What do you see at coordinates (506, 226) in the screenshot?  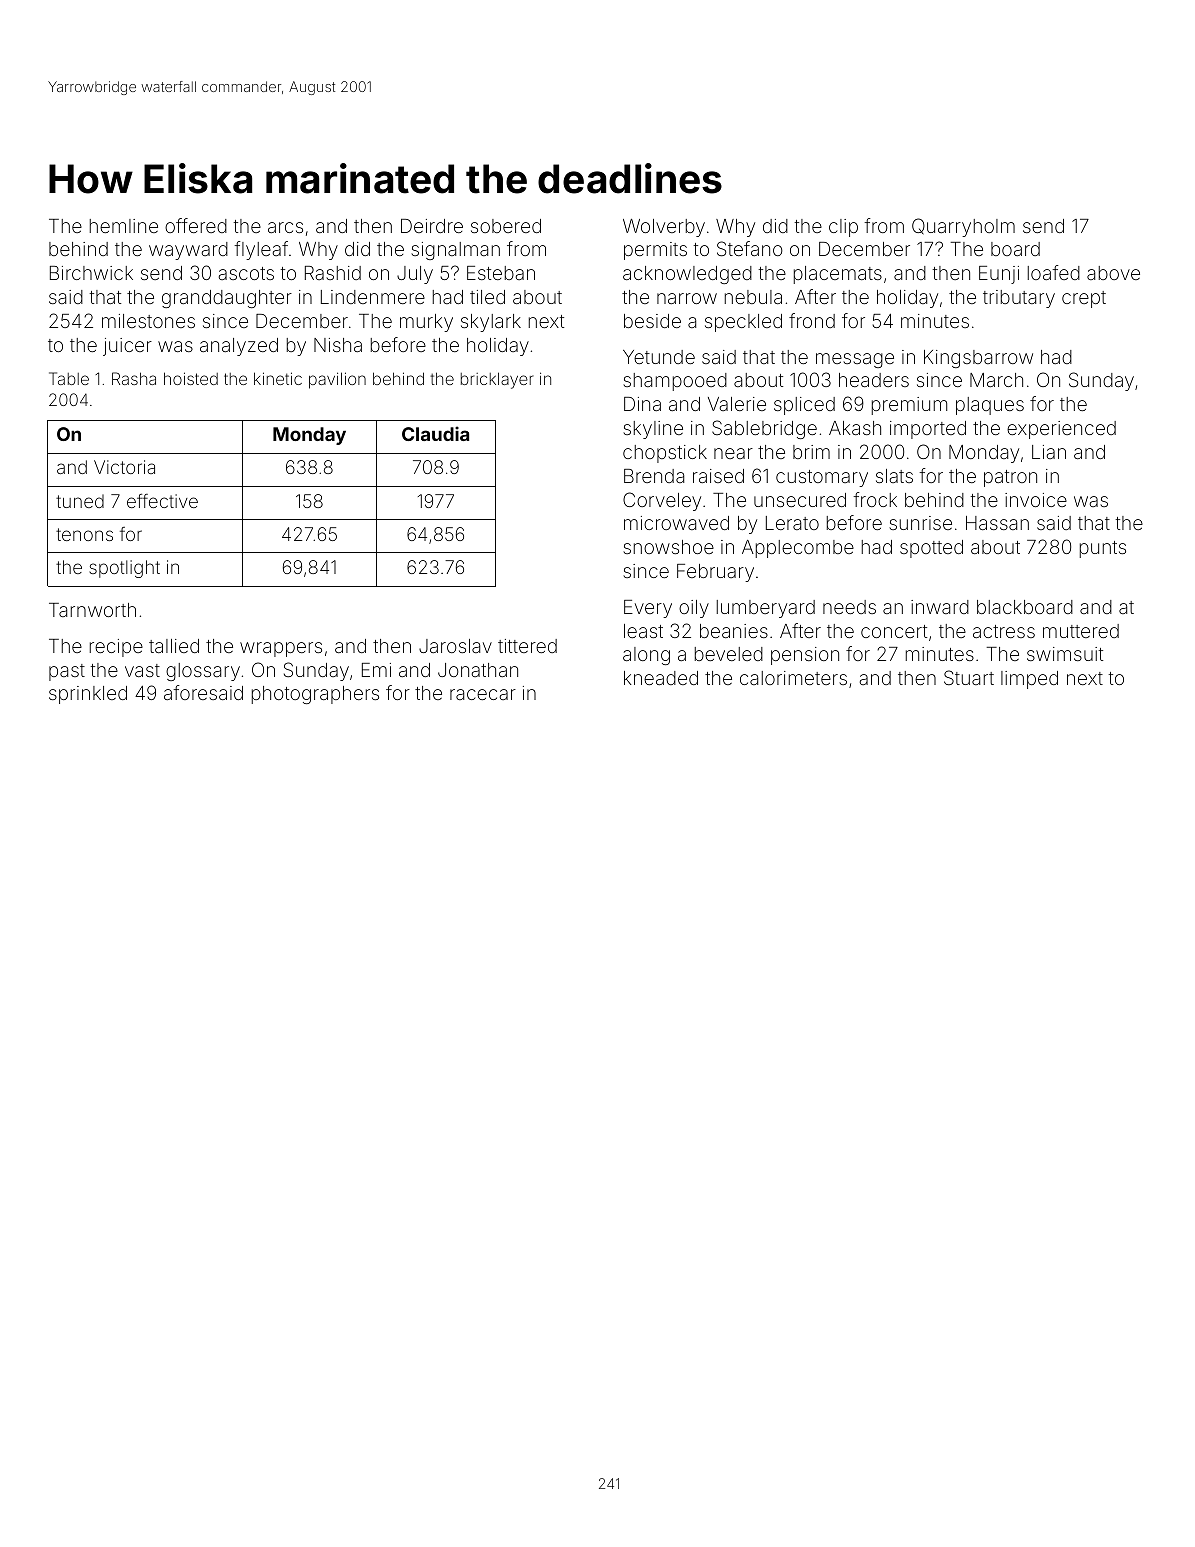 I see `sobered` at bounding box center [506, 226].
